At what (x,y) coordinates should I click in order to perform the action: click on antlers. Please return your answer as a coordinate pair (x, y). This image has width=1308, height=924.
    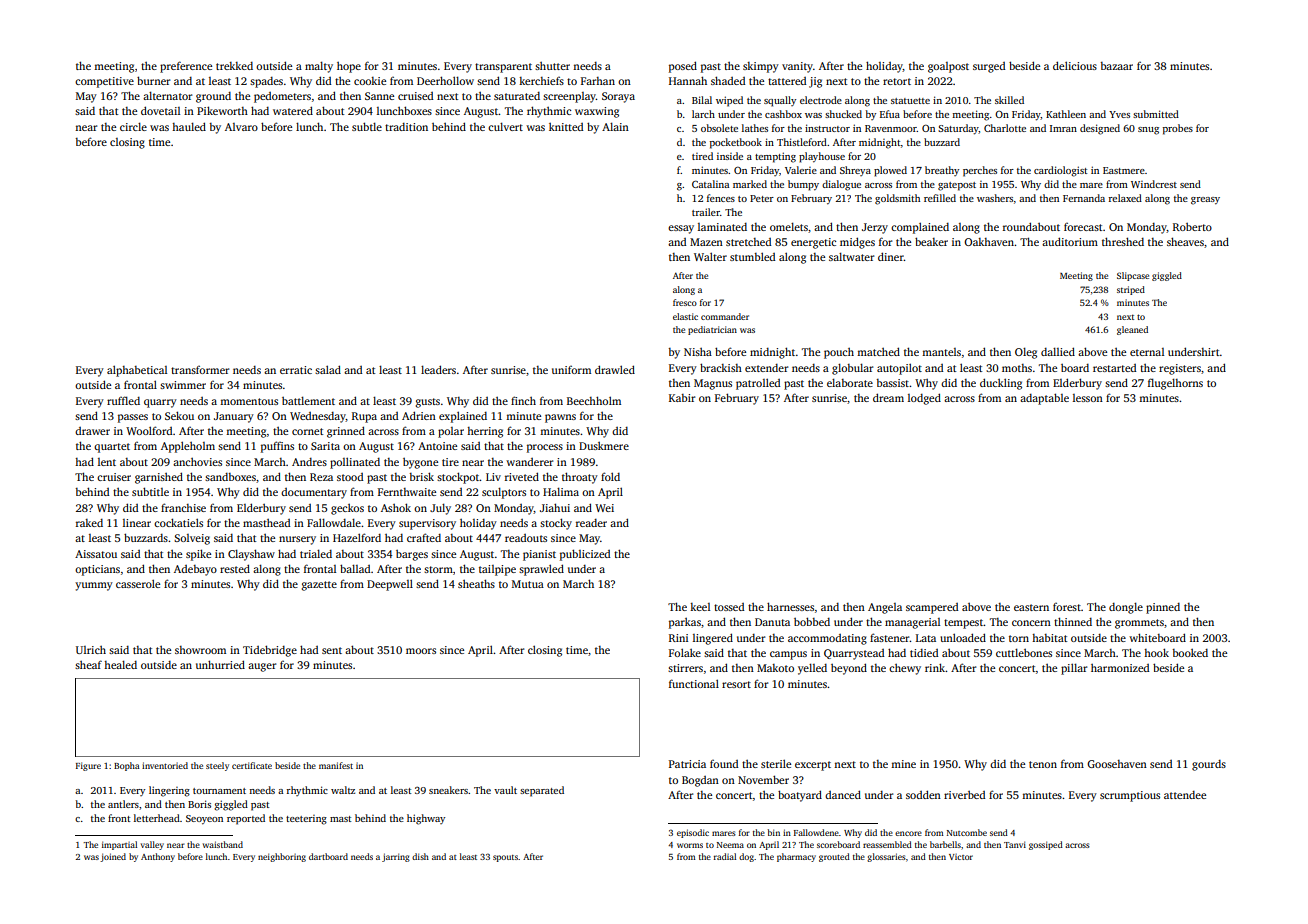
    Looking at the image, I should click on (123, 804).
